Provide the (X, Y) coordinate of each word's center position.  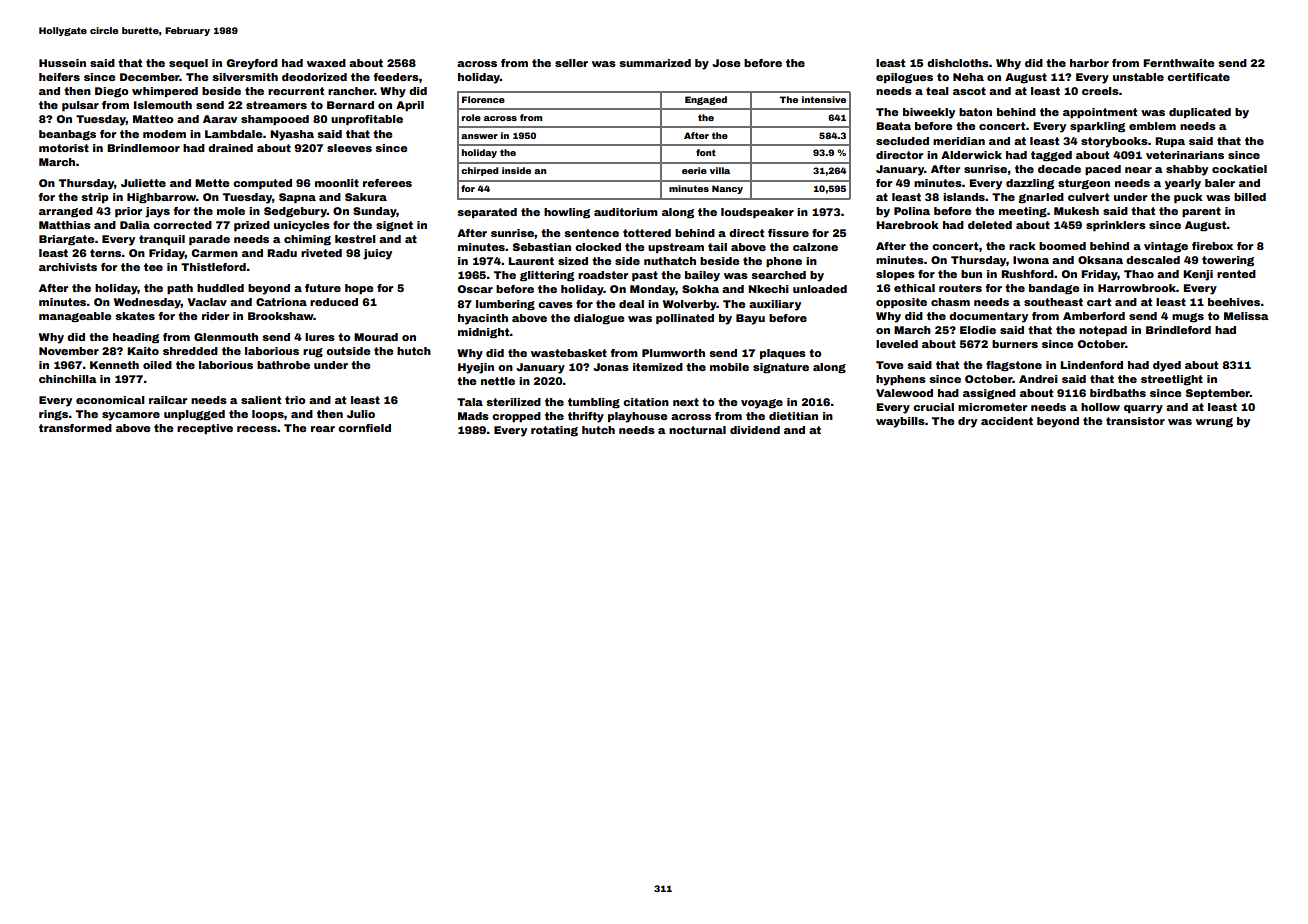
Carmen (215, 253)
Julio (361, 414)
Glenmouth (226, 337)
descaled (1153, 260)
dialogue (599, 319)
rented (1236, 274)
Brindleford (1178, 330)
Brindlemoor (143, 148)
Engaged (706, 100)
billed (1250, 197)
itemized (658, 367)
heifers (59, 77)
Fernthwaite (1178, 63)
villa (720, 170)
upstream (676, 248)
